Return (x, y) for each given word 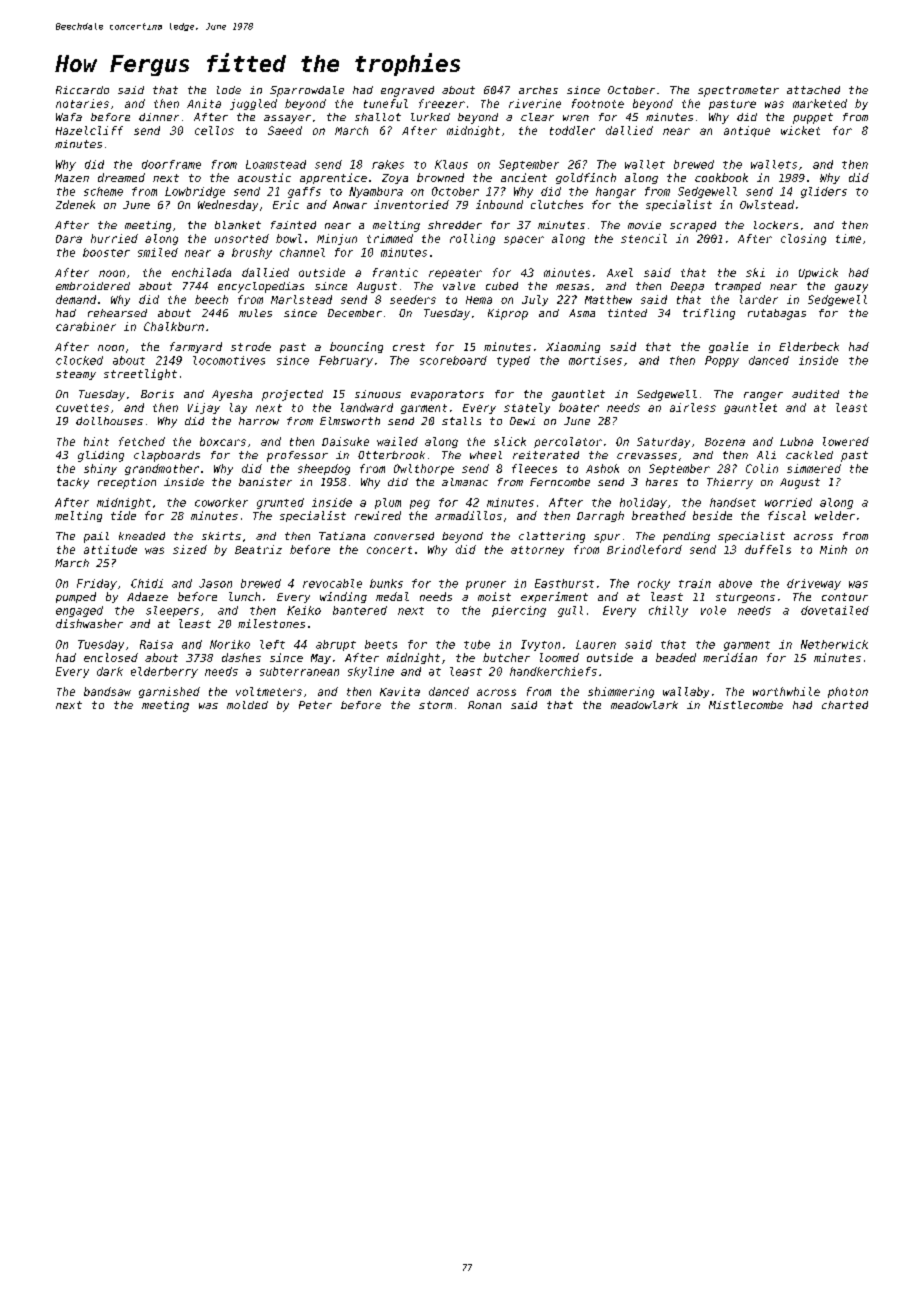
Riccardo (82, 90)
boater (579, 407)
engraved (407, 91)
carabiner (86, 326)
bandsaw (107, 691)
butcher (506, 657)
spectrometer (738, 91)
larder (759, 299)
